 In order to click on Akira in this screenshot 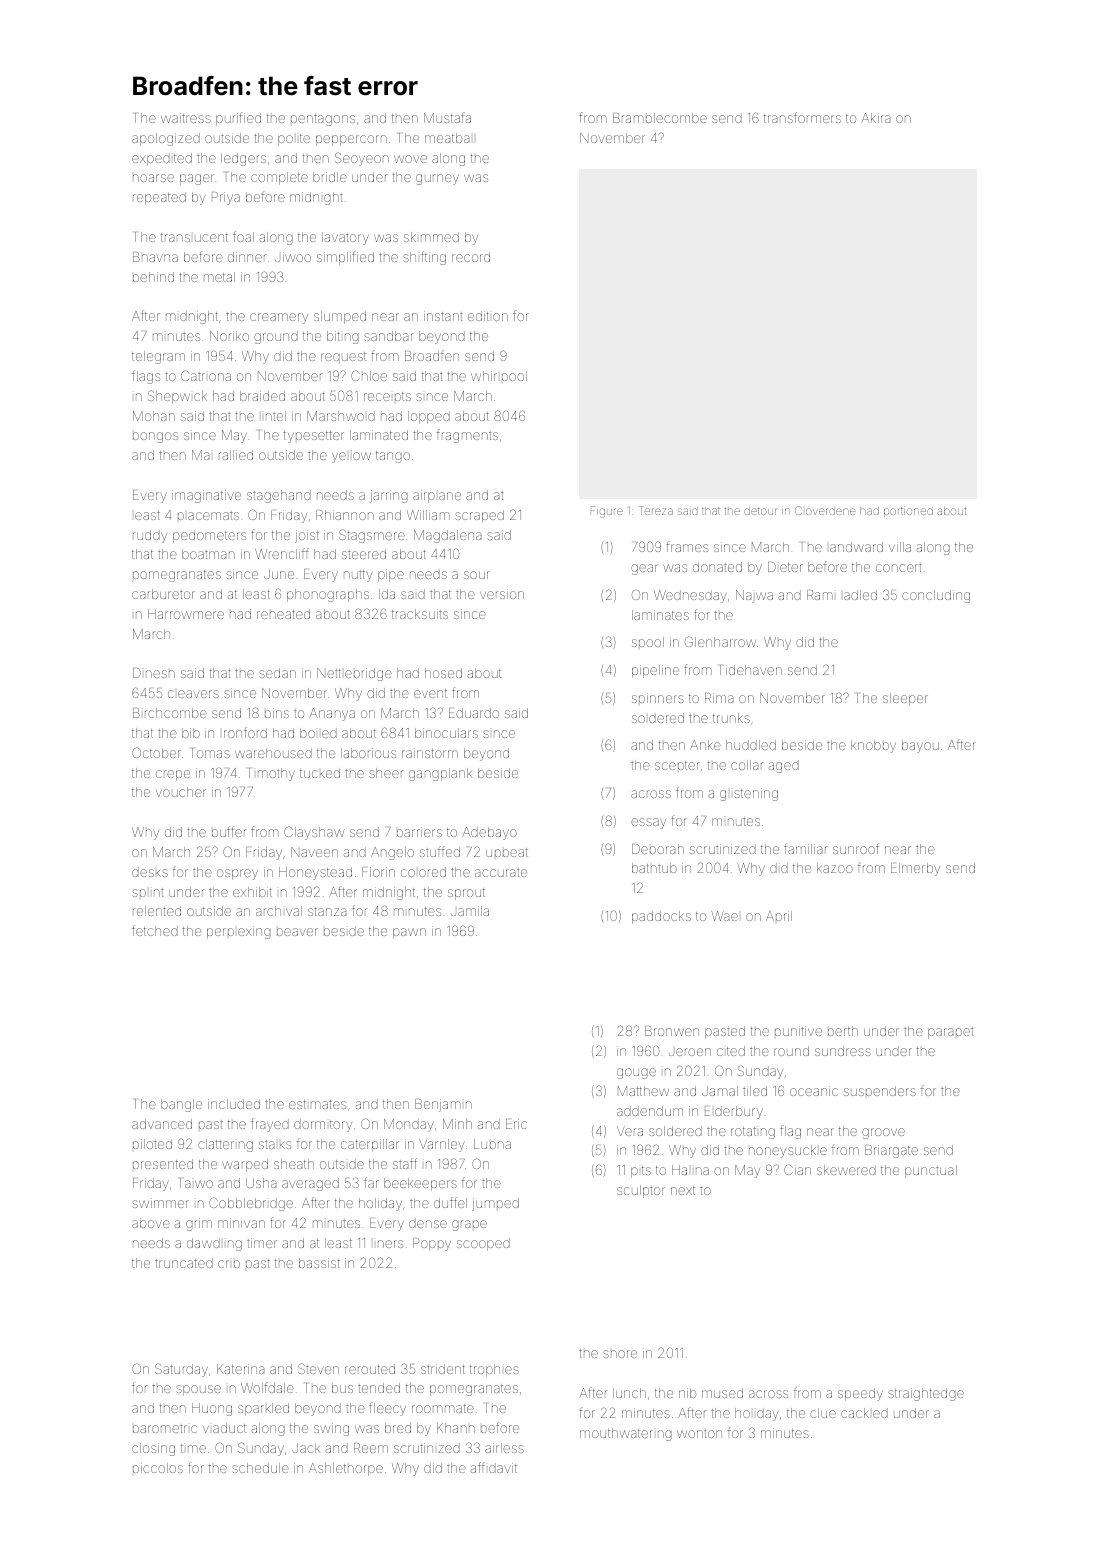, I will do `click(875, 118)`.
